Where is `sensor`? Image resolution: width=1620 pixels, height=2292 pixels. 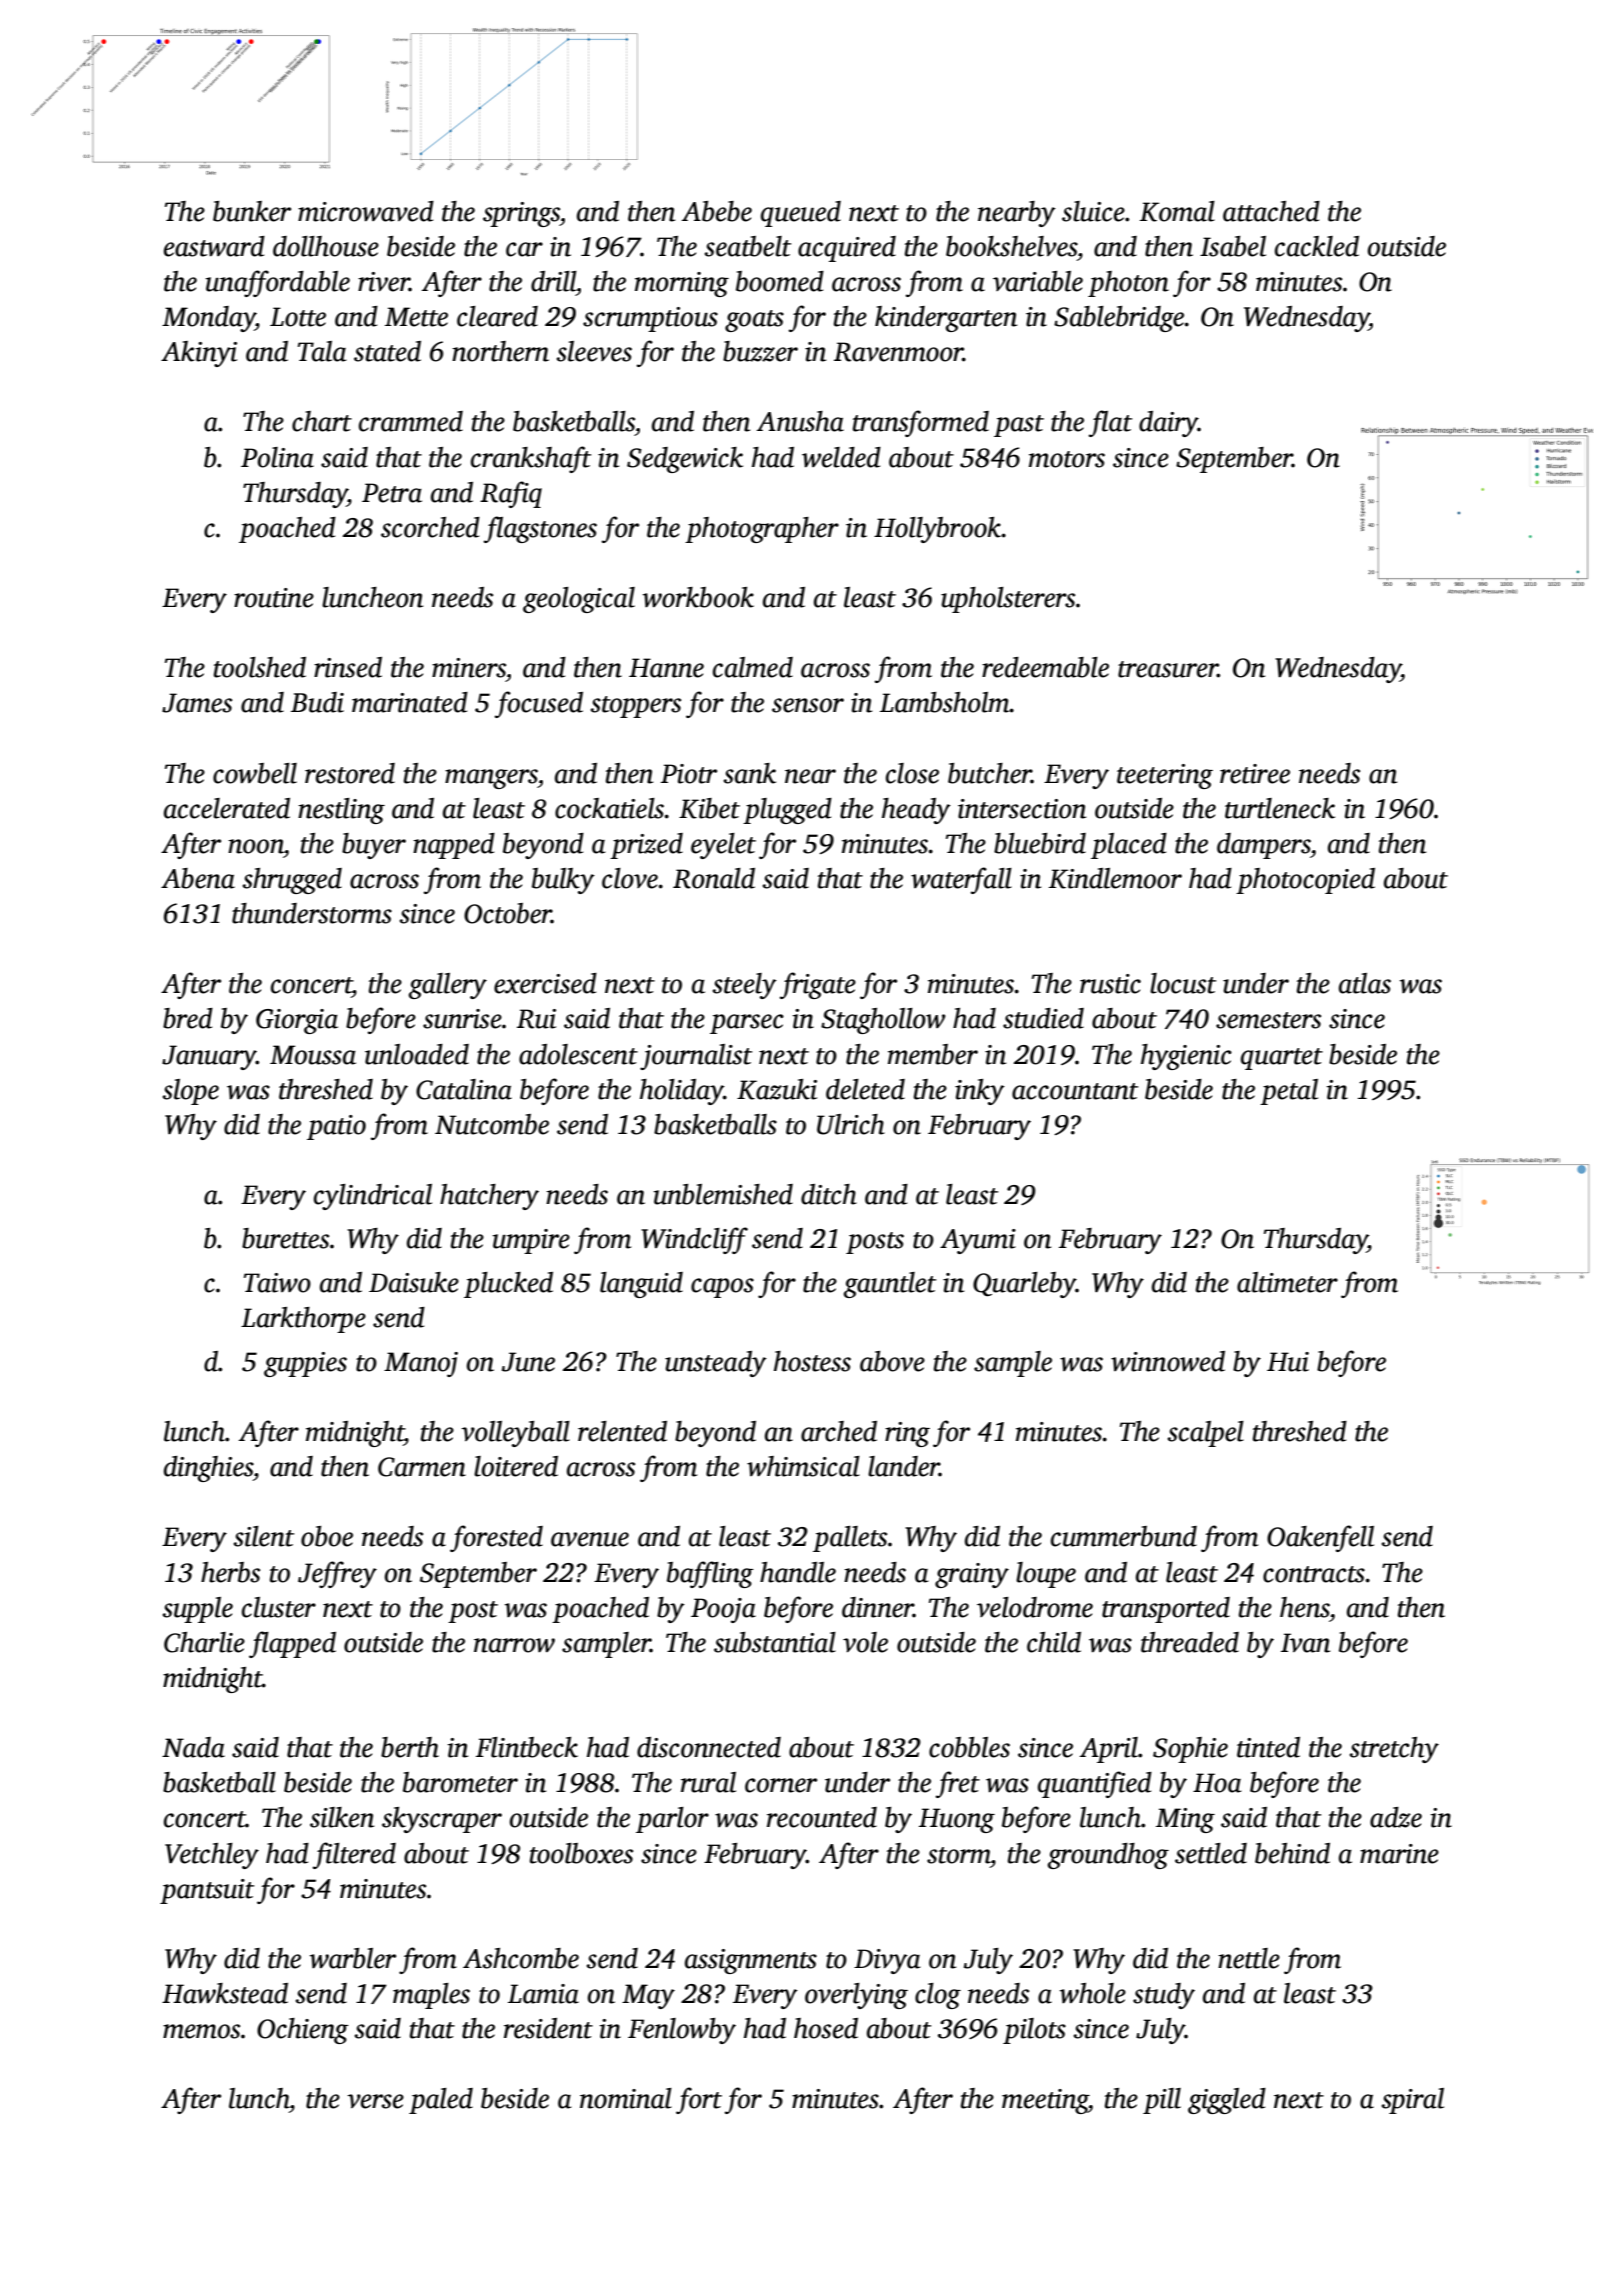 sensor is located at coordinates (808, 705).
